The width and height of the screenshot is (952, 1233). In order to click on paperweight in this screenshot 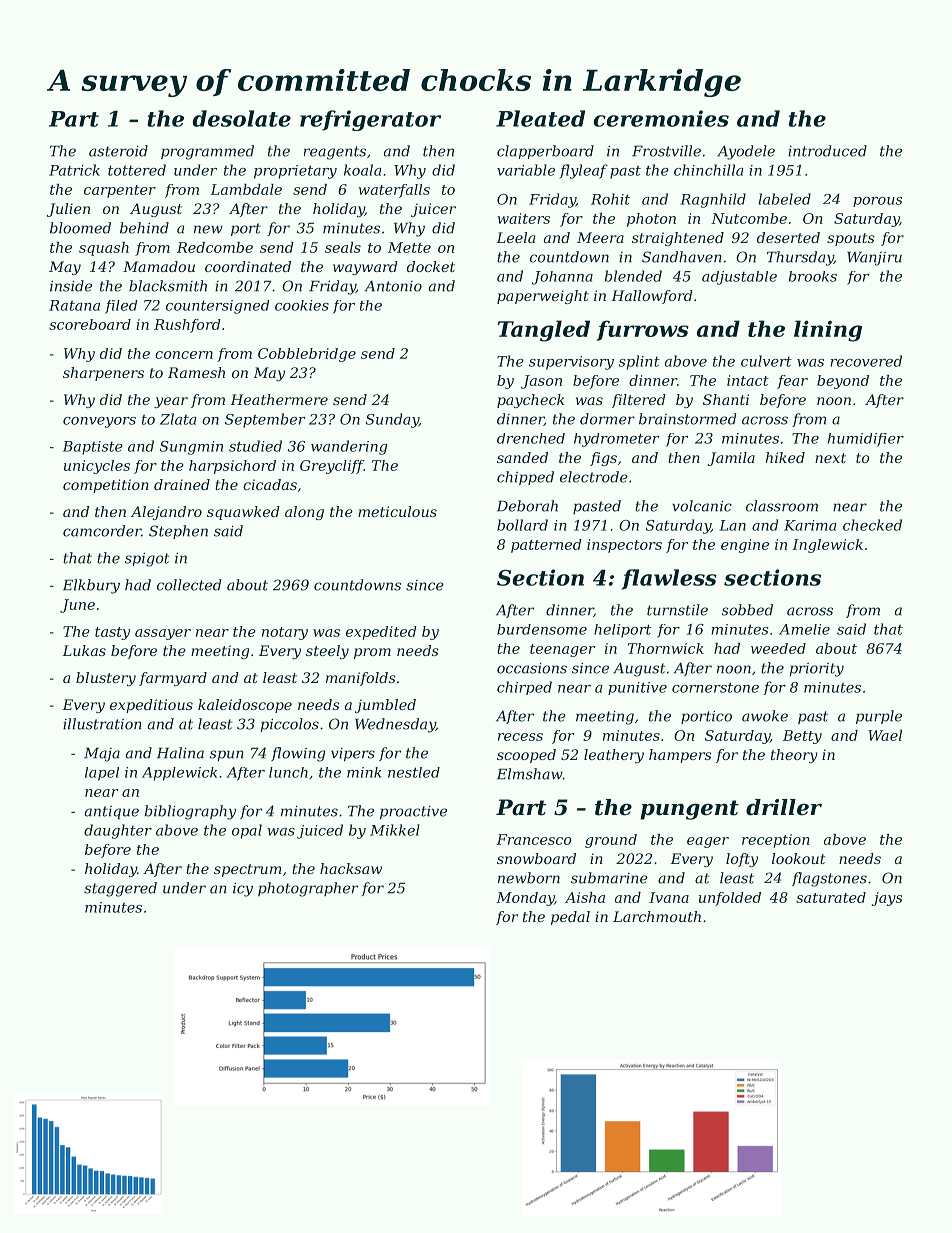, I will do `click(543, 297)`.
